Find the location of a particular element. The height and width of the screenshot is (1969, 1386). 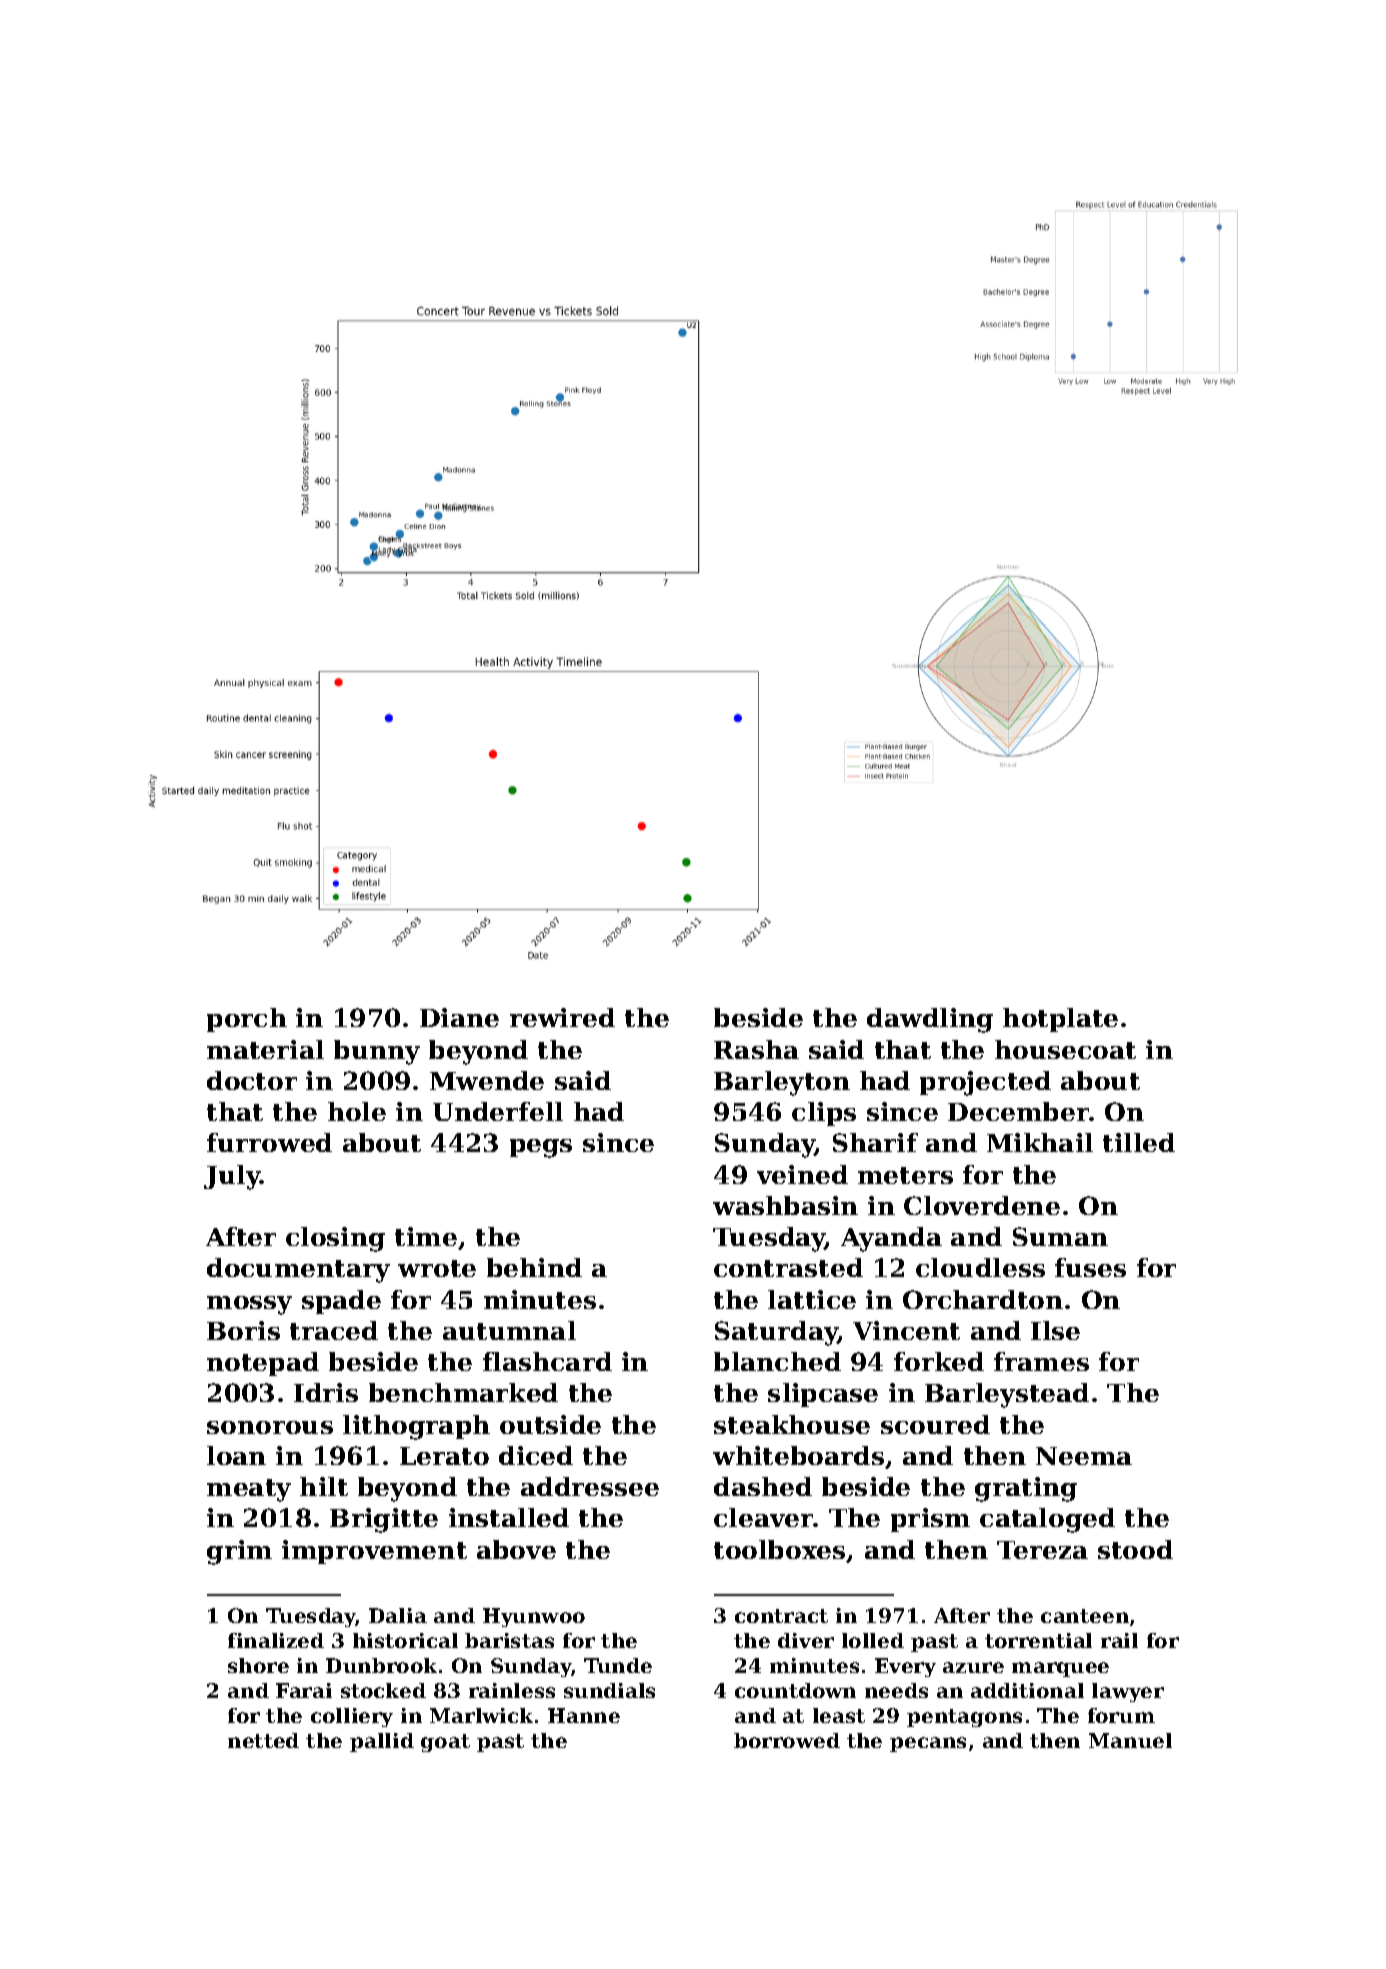

contract is located at coordinates (781, 1616).
